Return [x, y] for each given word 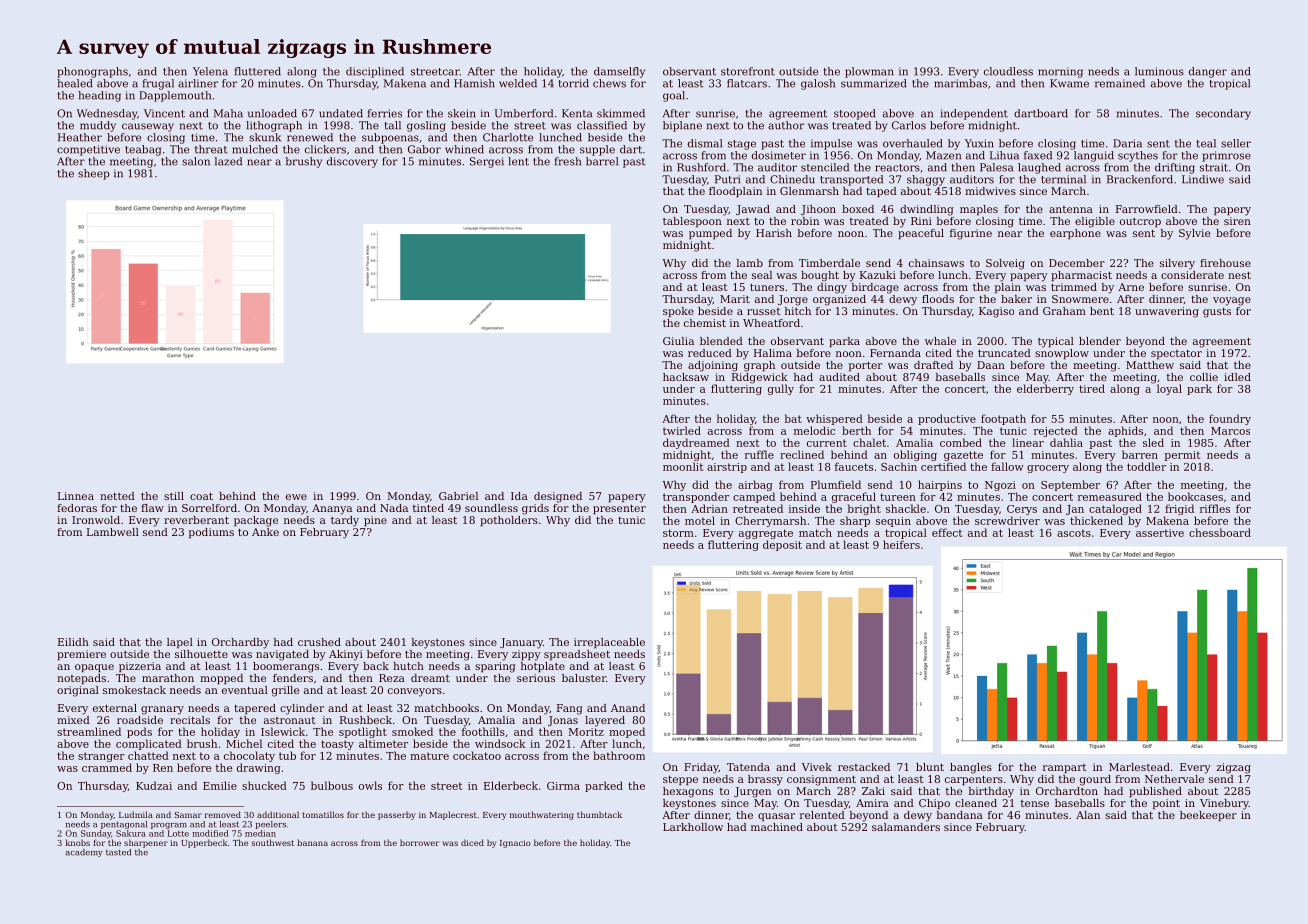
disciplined [375, 72]
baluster [584, 678]
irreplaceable [609, 643]
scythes [1138, 156]
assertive [1160, 533]
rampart [1064, 768]
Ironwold [96, 520]
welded [518, 83]
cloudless [1008, 71]
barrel [602, 161]
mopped [221, 679]
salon [196, 161]
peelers [271, 825]
